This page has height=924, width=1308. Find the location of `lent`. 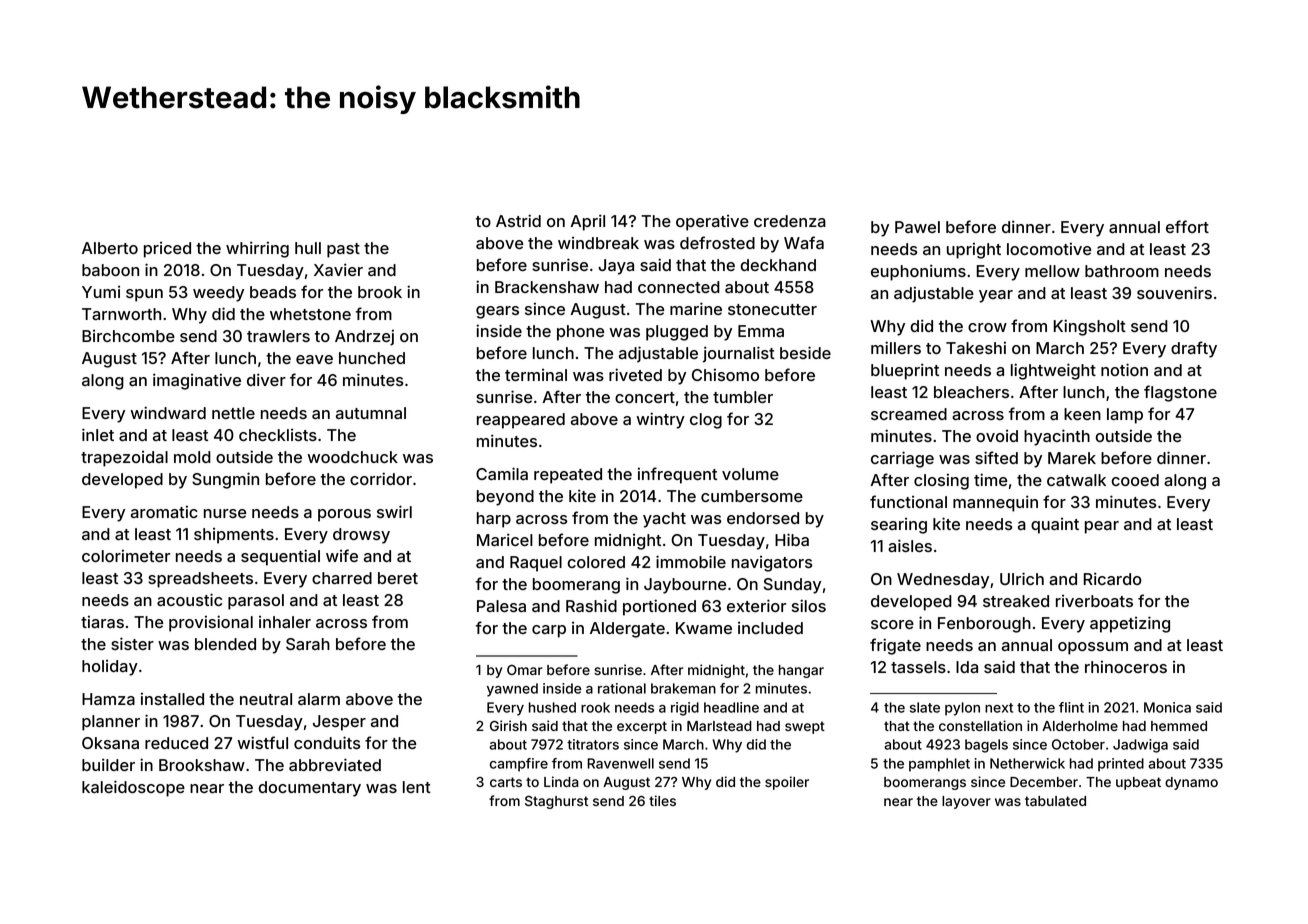

lent is located at coordinates (417, 787).
